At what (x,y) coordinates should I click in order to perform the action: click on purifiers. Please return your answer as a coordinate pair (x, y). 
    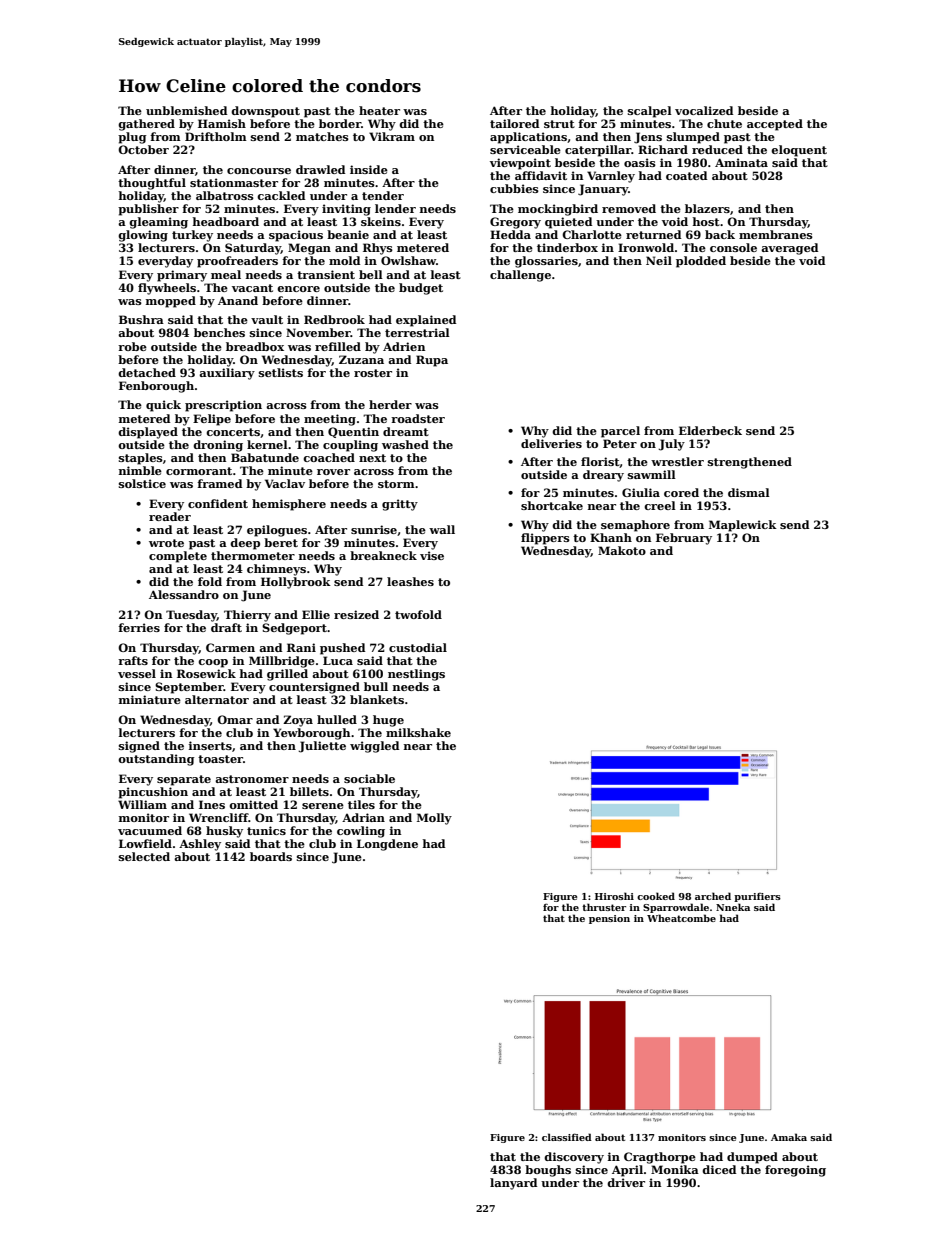
    Looking at the image, I should click on (757, 897).
